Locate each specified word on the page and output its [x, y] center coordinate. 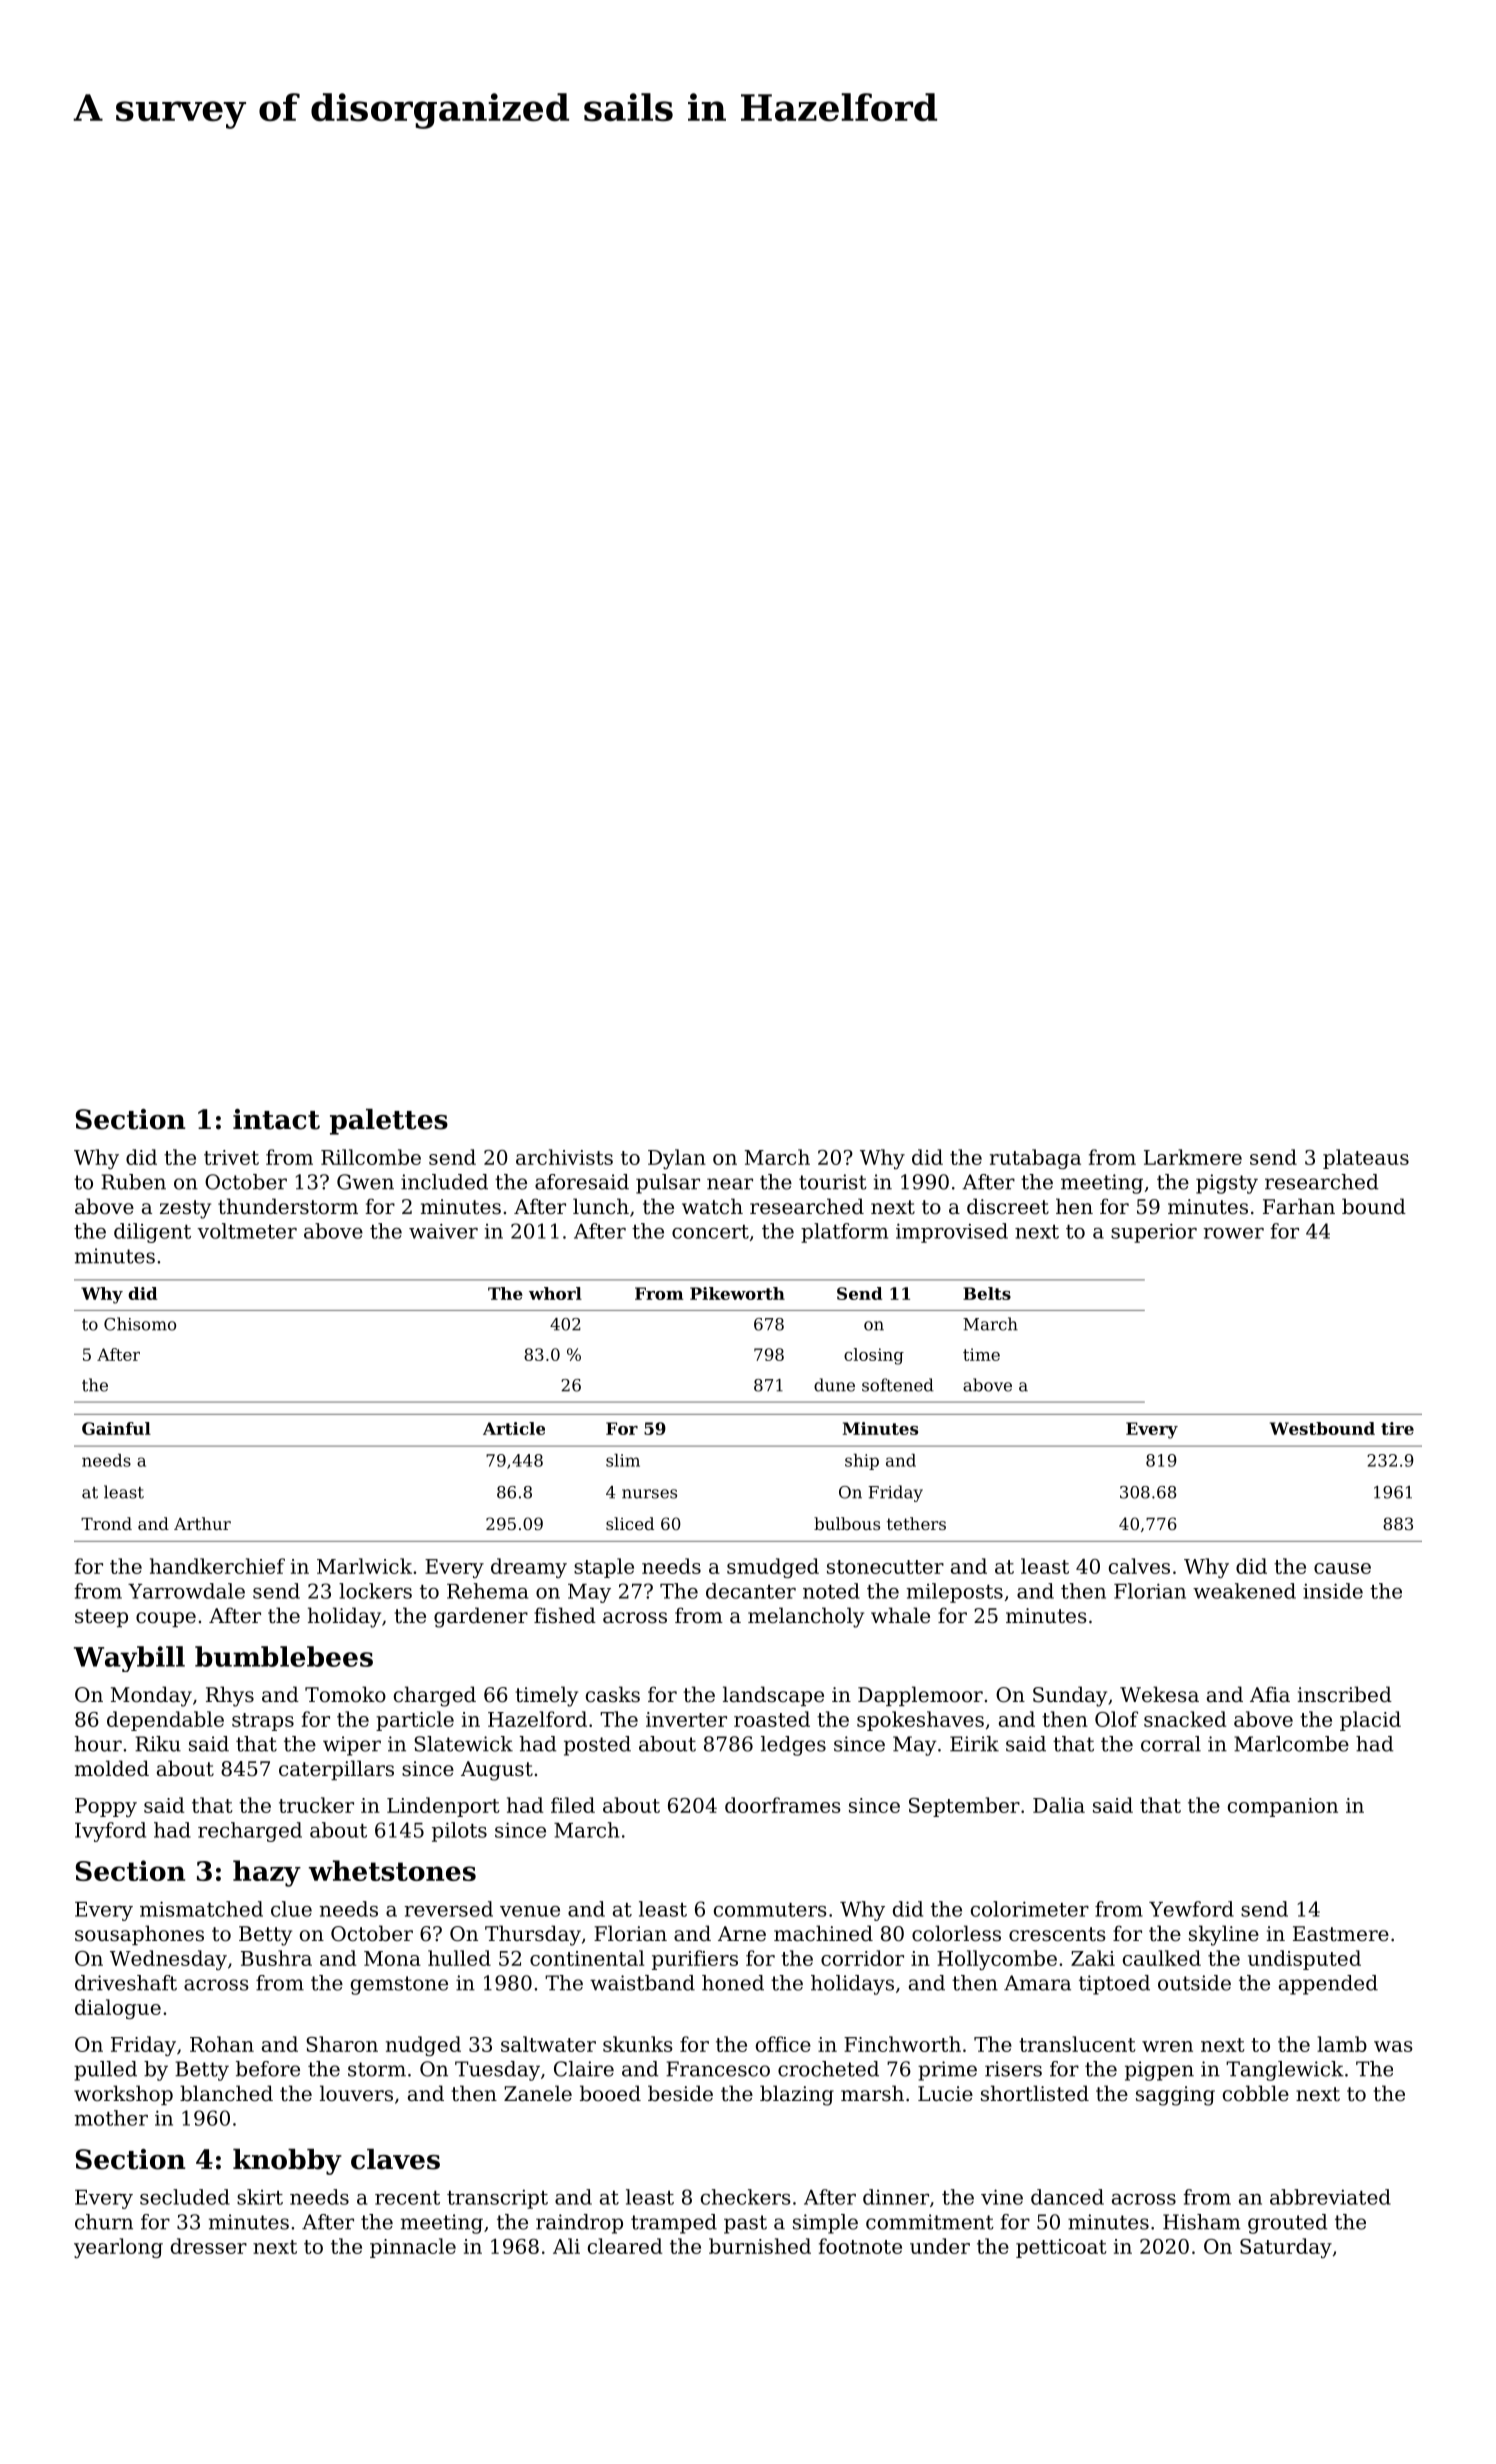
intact [276, 1119]
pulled [105, 2071]
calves [1139, 1566]
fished [565, 1615]
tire [1397, 1428]
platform [844, 1233]
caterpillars [336, 1770]
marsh [872, 2093]
